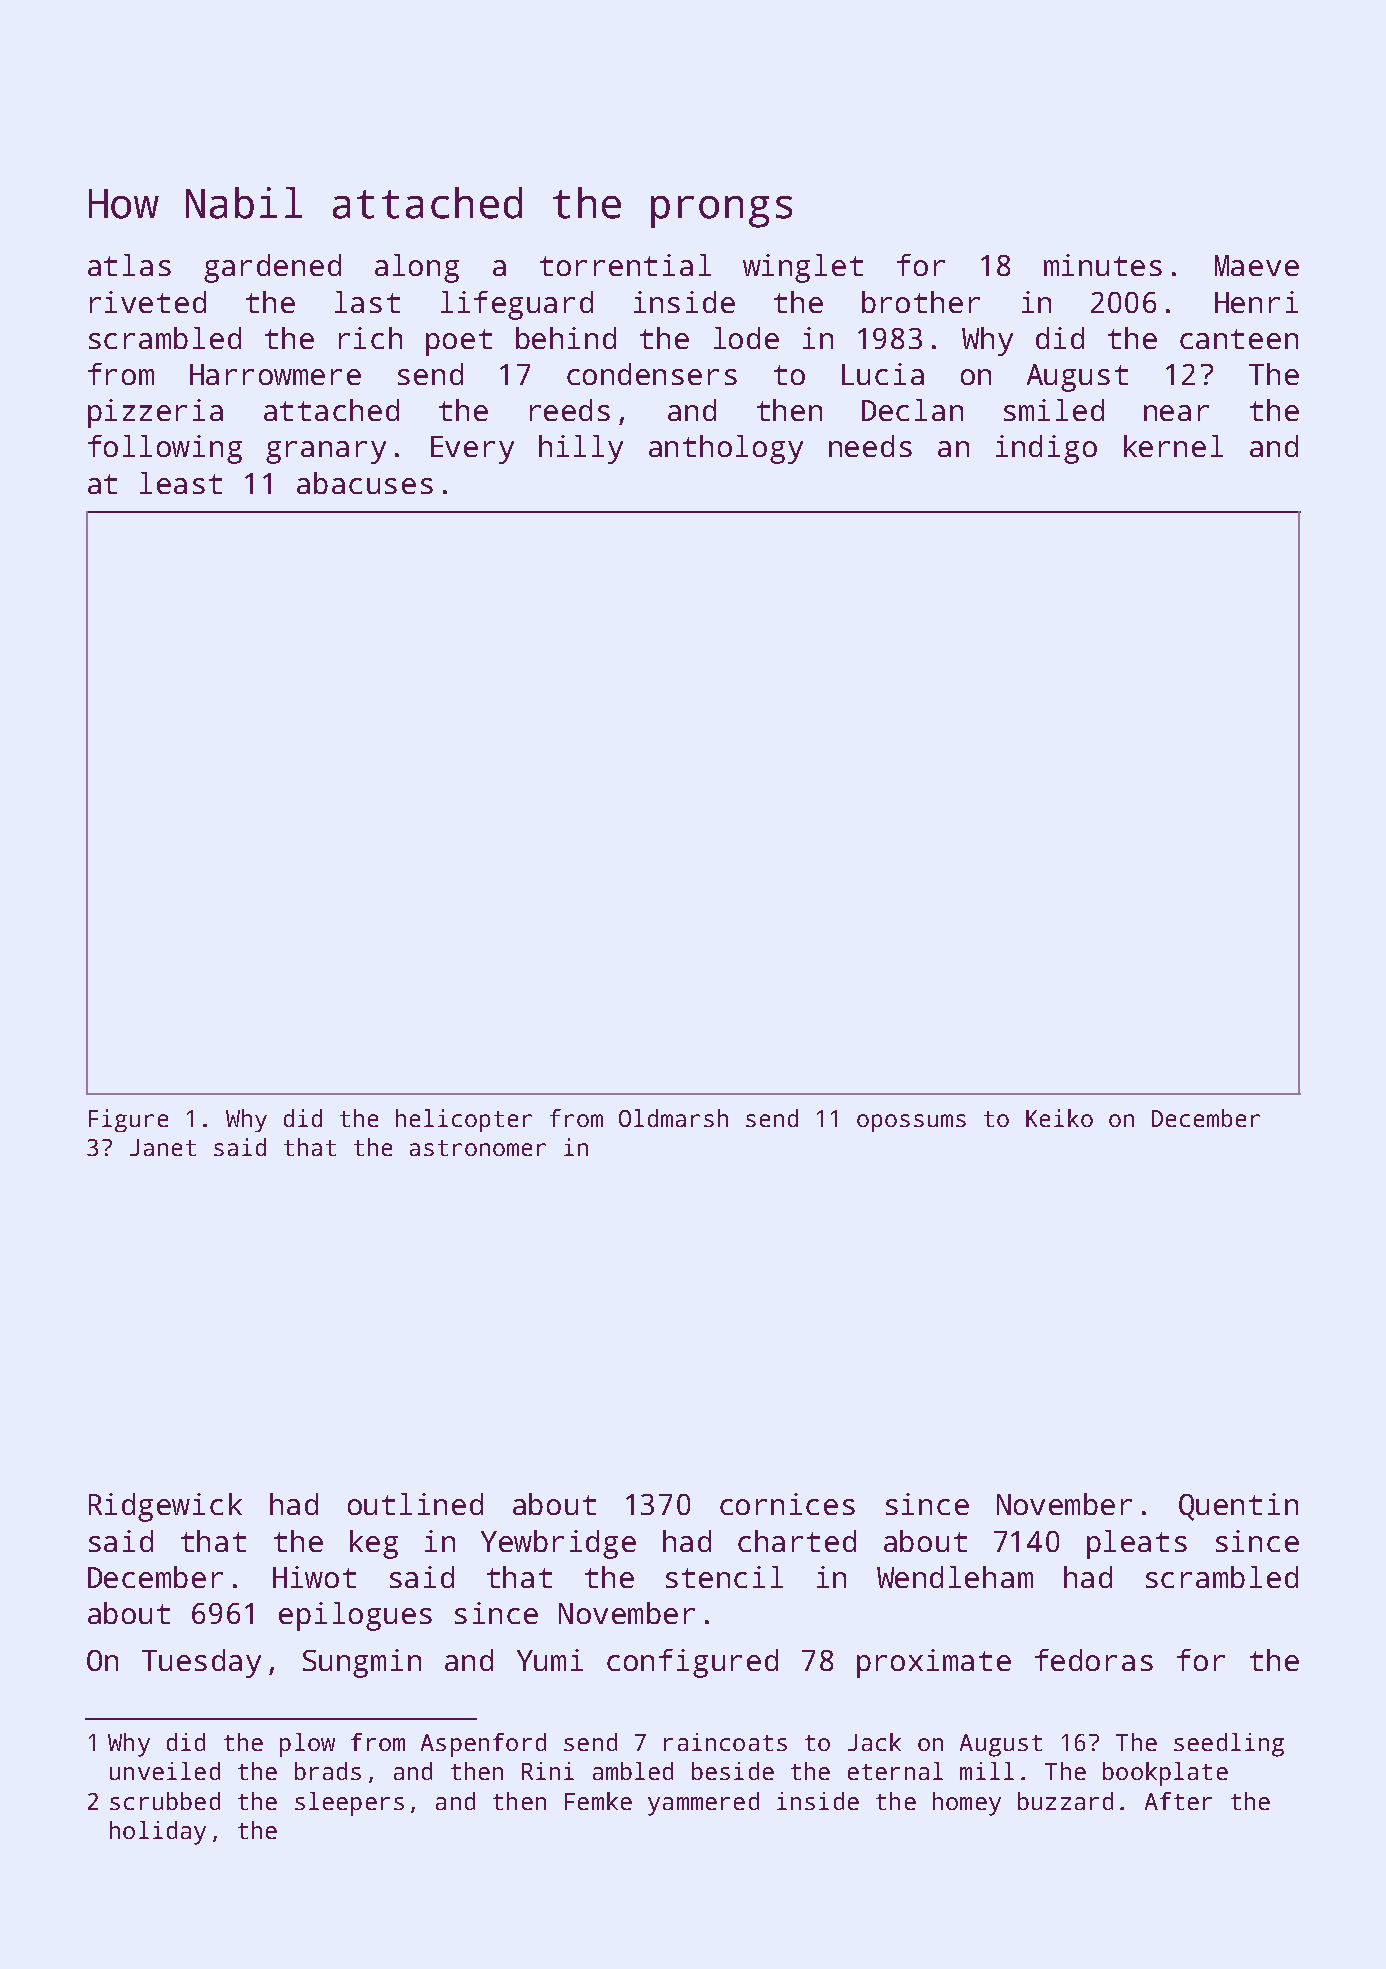 Image resolution: width=1386 pixels, height=1969 pixels. I want to click on helicopter, so click(464, 1120).
